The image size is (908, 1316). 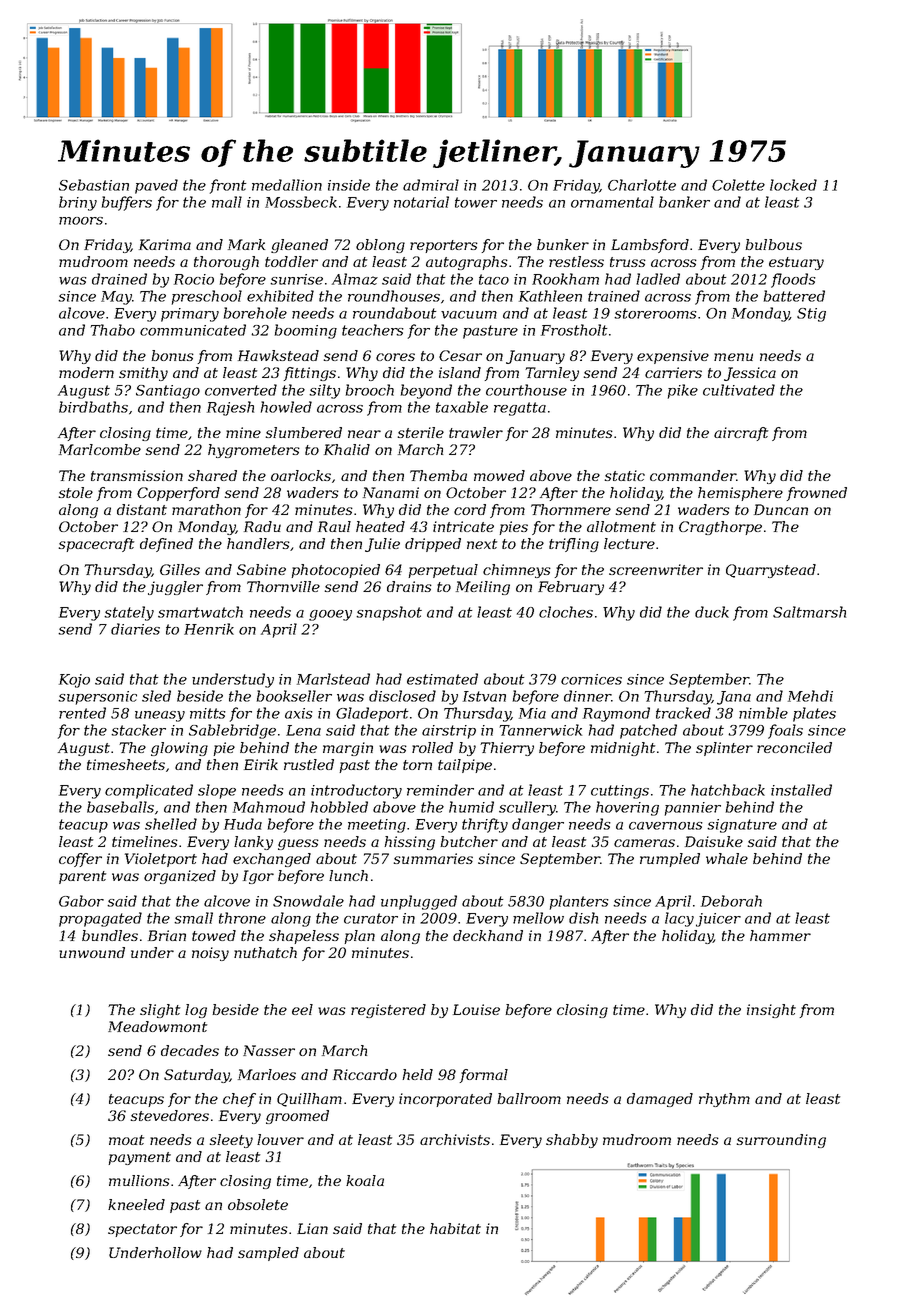 I want to click on incorporated, so click(x=445, y=1100).
